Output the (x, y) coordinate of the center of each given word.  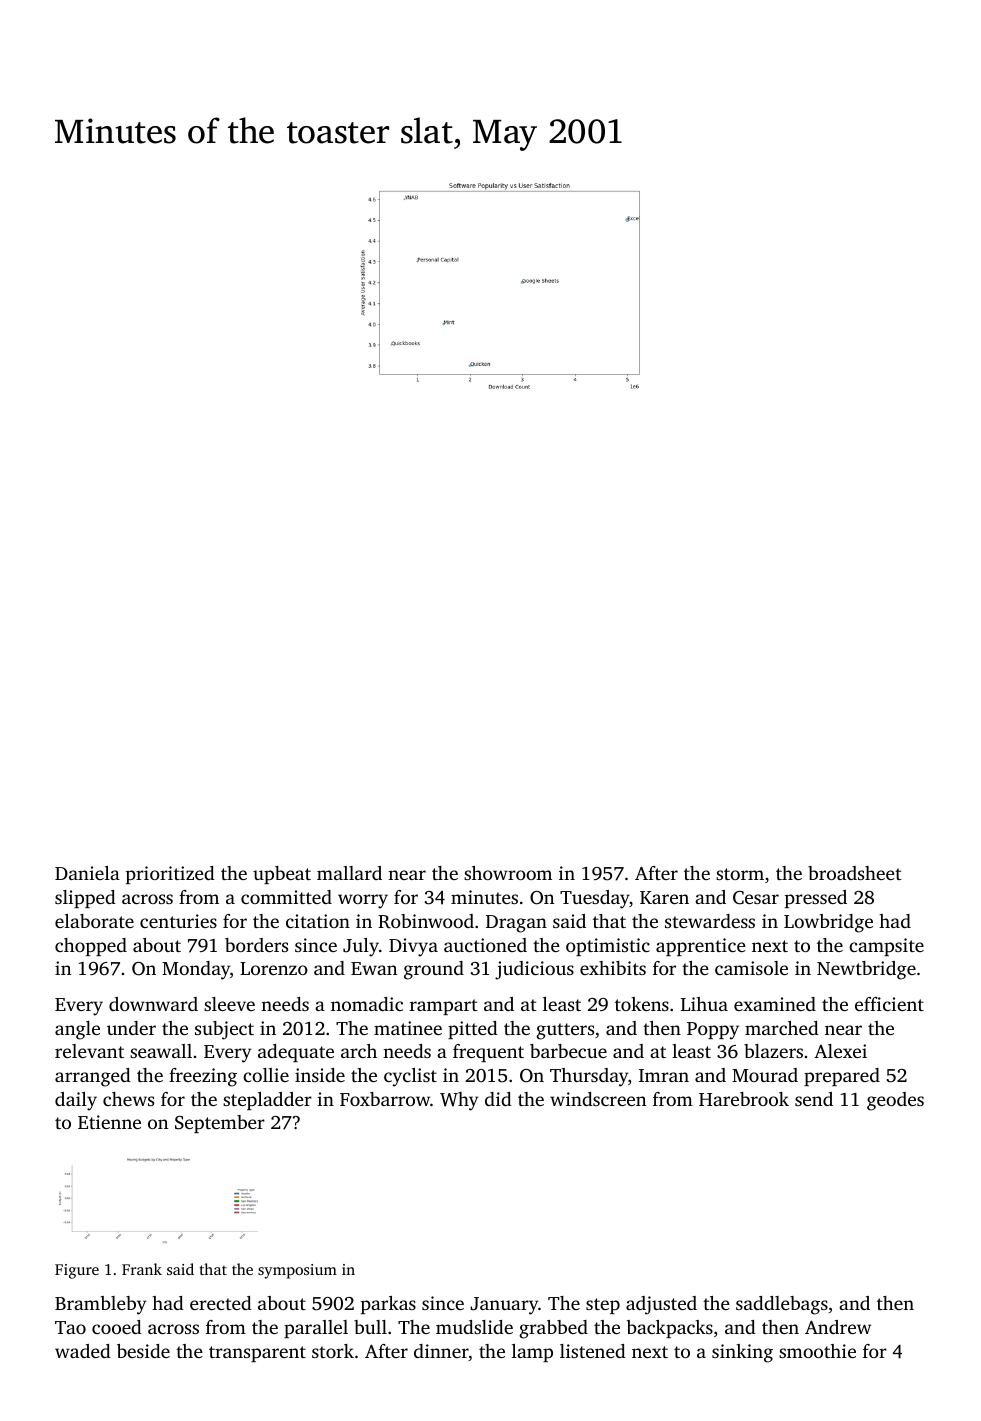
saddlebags (782, 1305)
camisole (751, 968)
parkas (388, 1305)
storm (740, 874)
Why (459, 1101)
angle (77, 1030)
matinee (408, 1028)
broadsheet (855, 873)
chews (128, 1099)
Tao (70, 1327)
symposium (297, 1271)
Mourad (765, 1075)
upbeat (282, 875)
